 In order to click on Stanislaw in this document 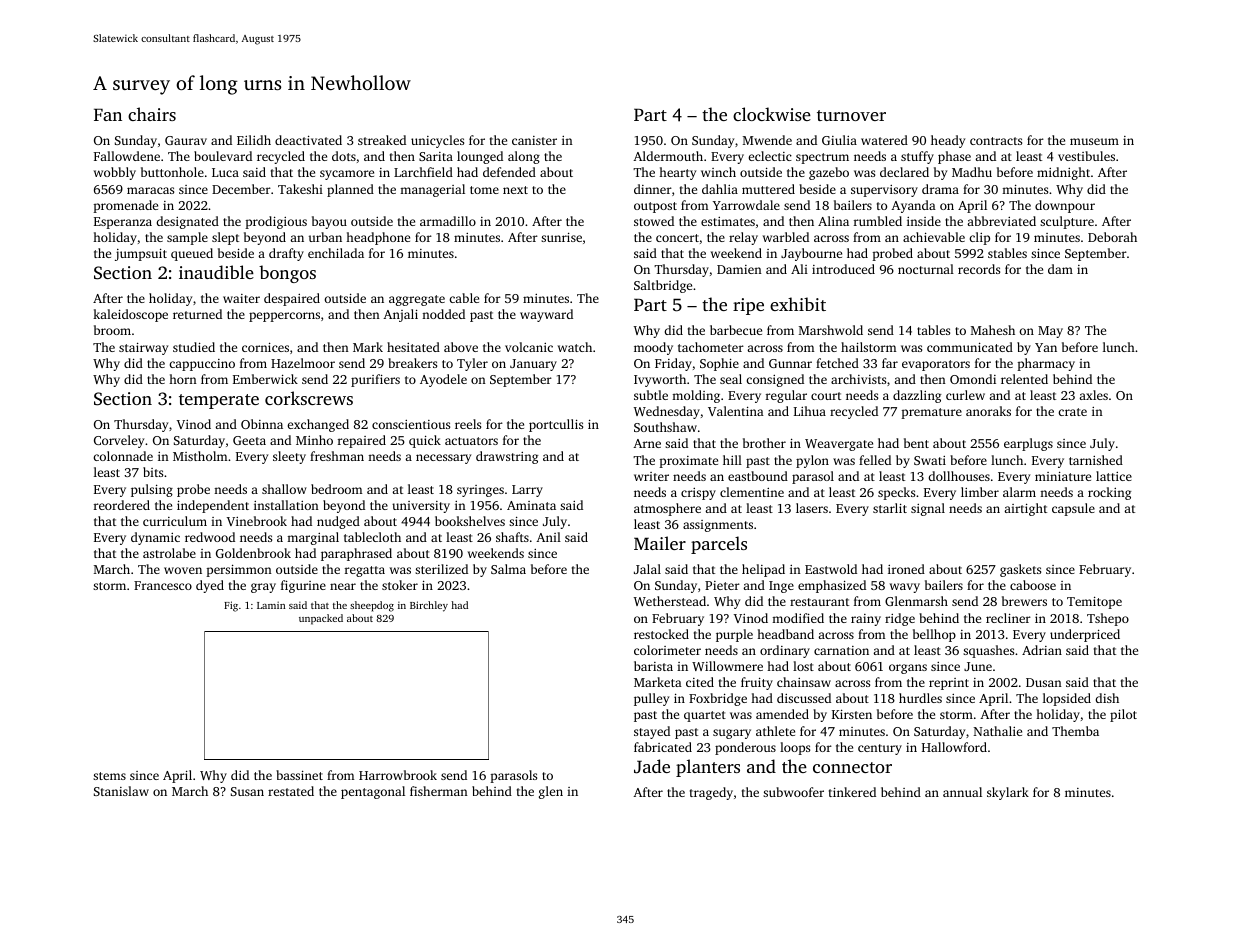, I will do `click(121, 791)`.
